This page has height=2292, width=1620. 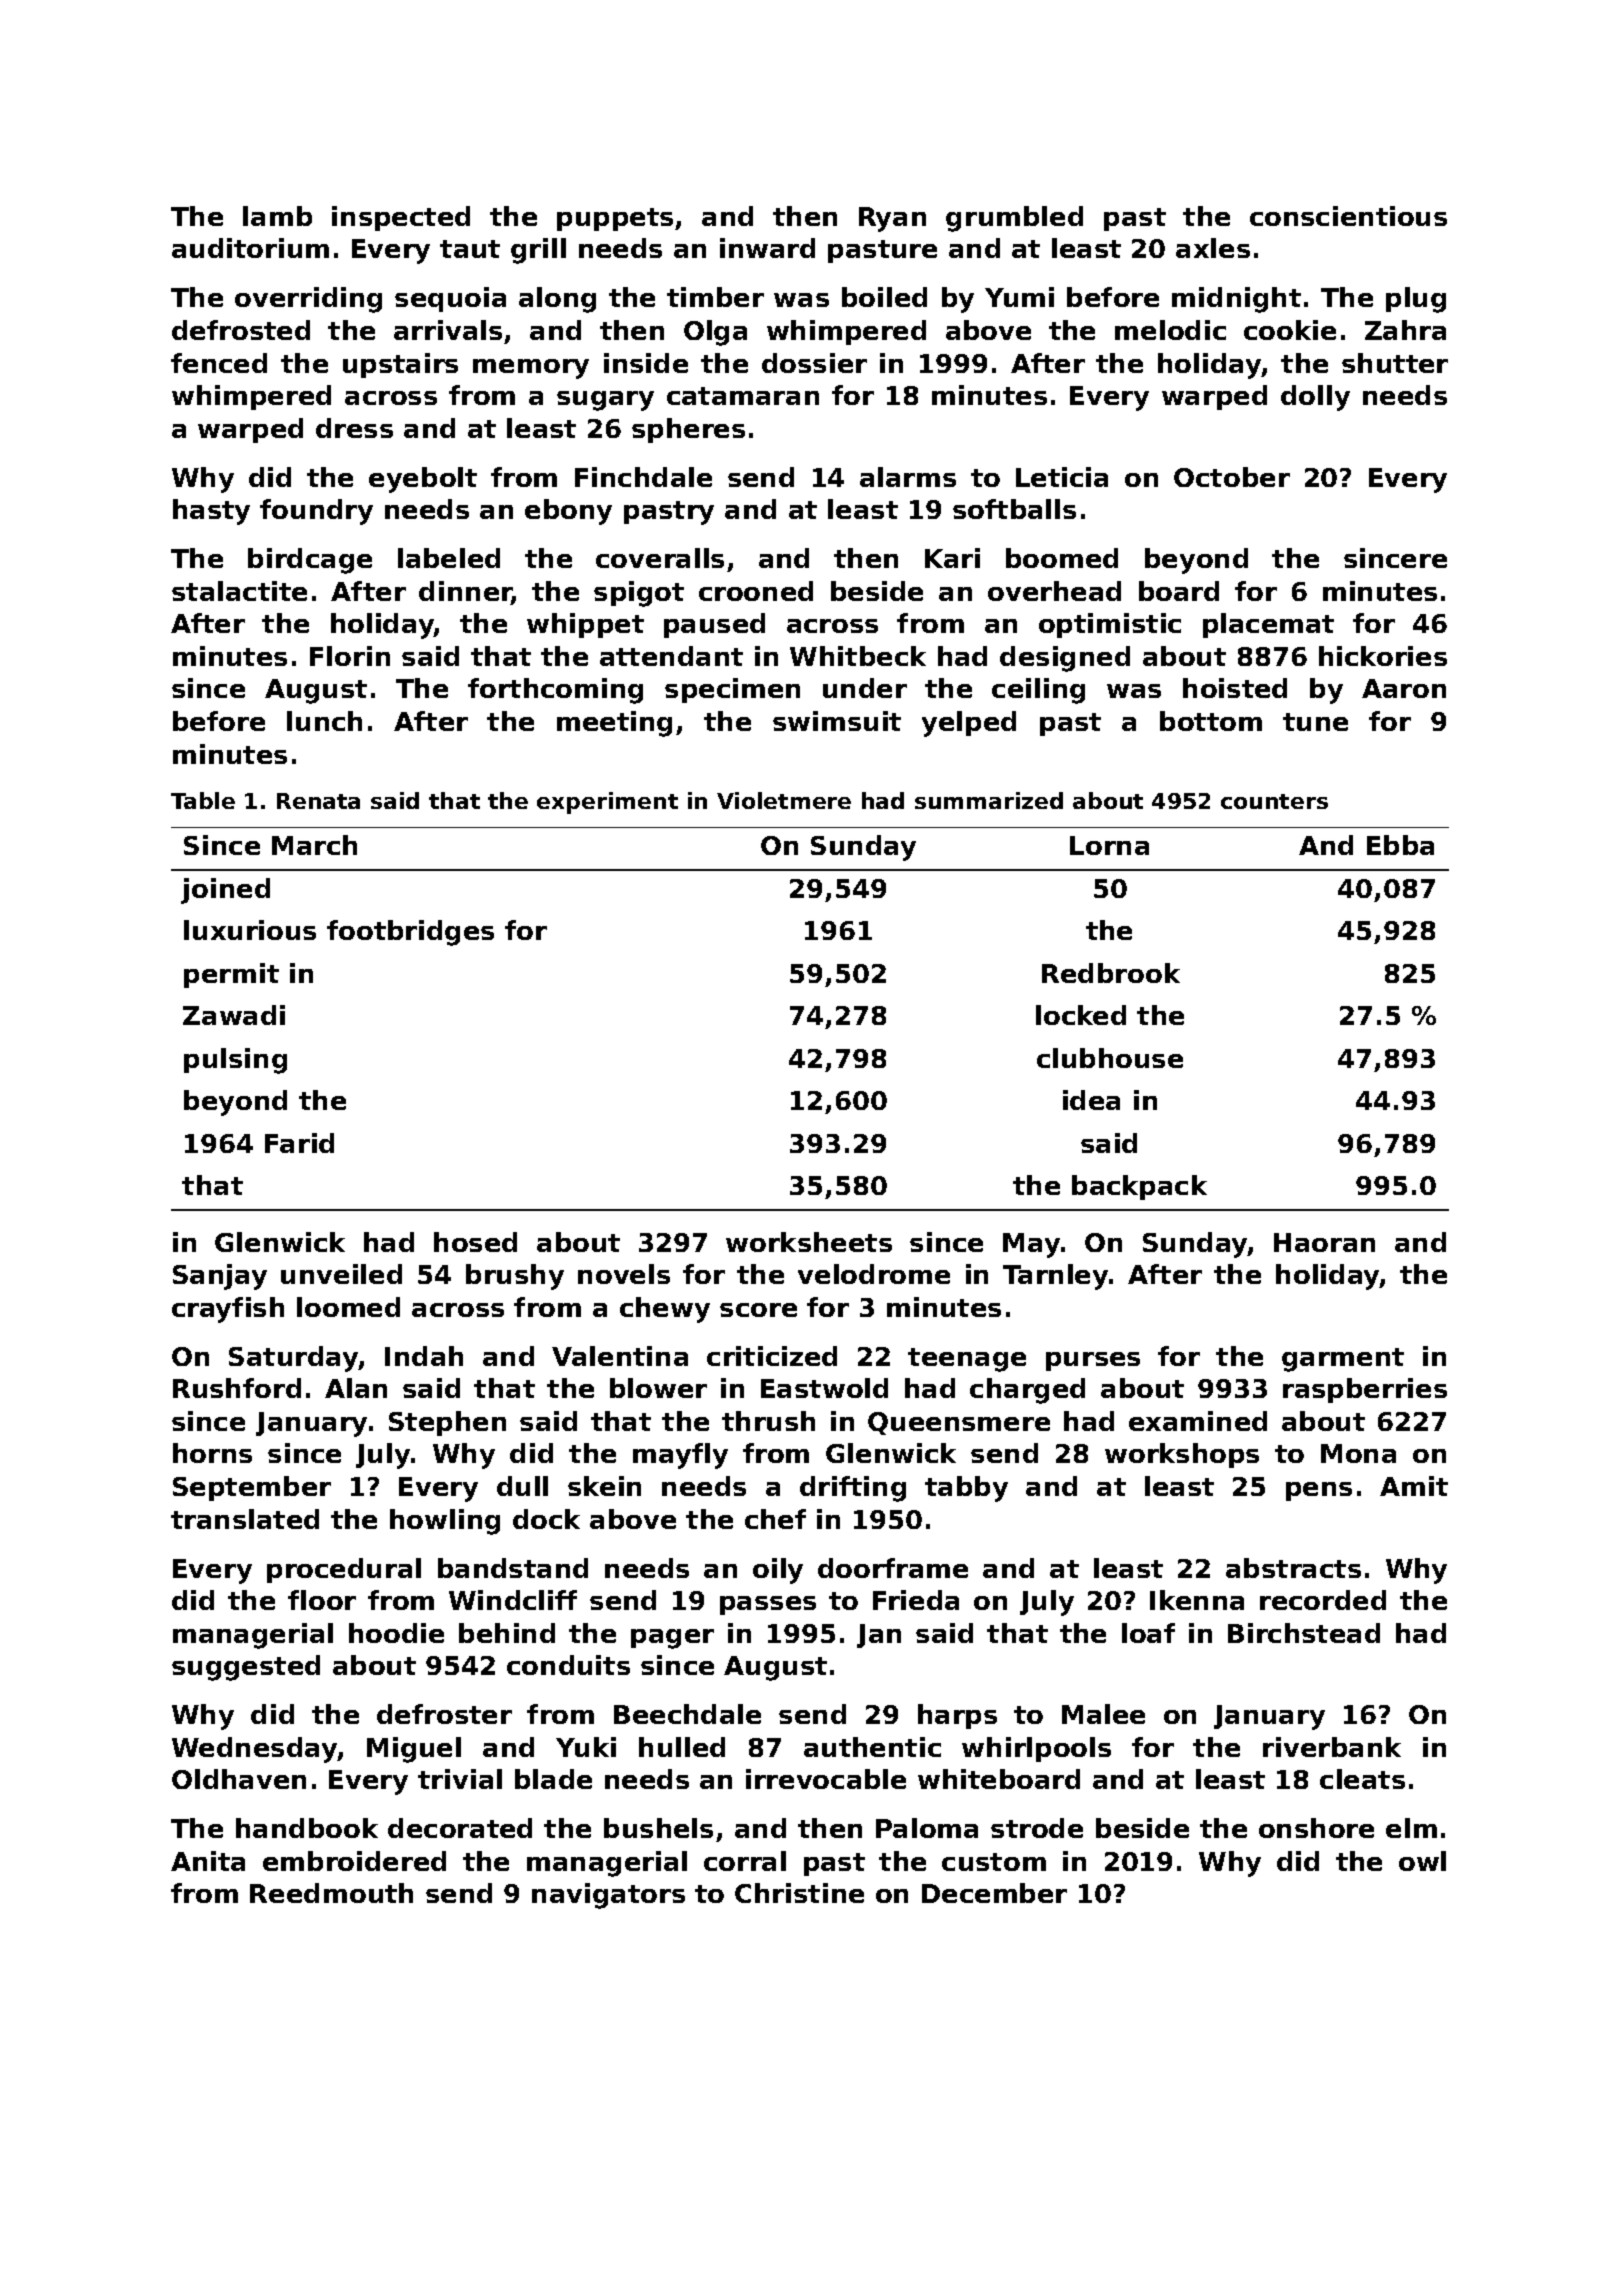 I want to click on optimistic, so click(x=1110, y=625).
